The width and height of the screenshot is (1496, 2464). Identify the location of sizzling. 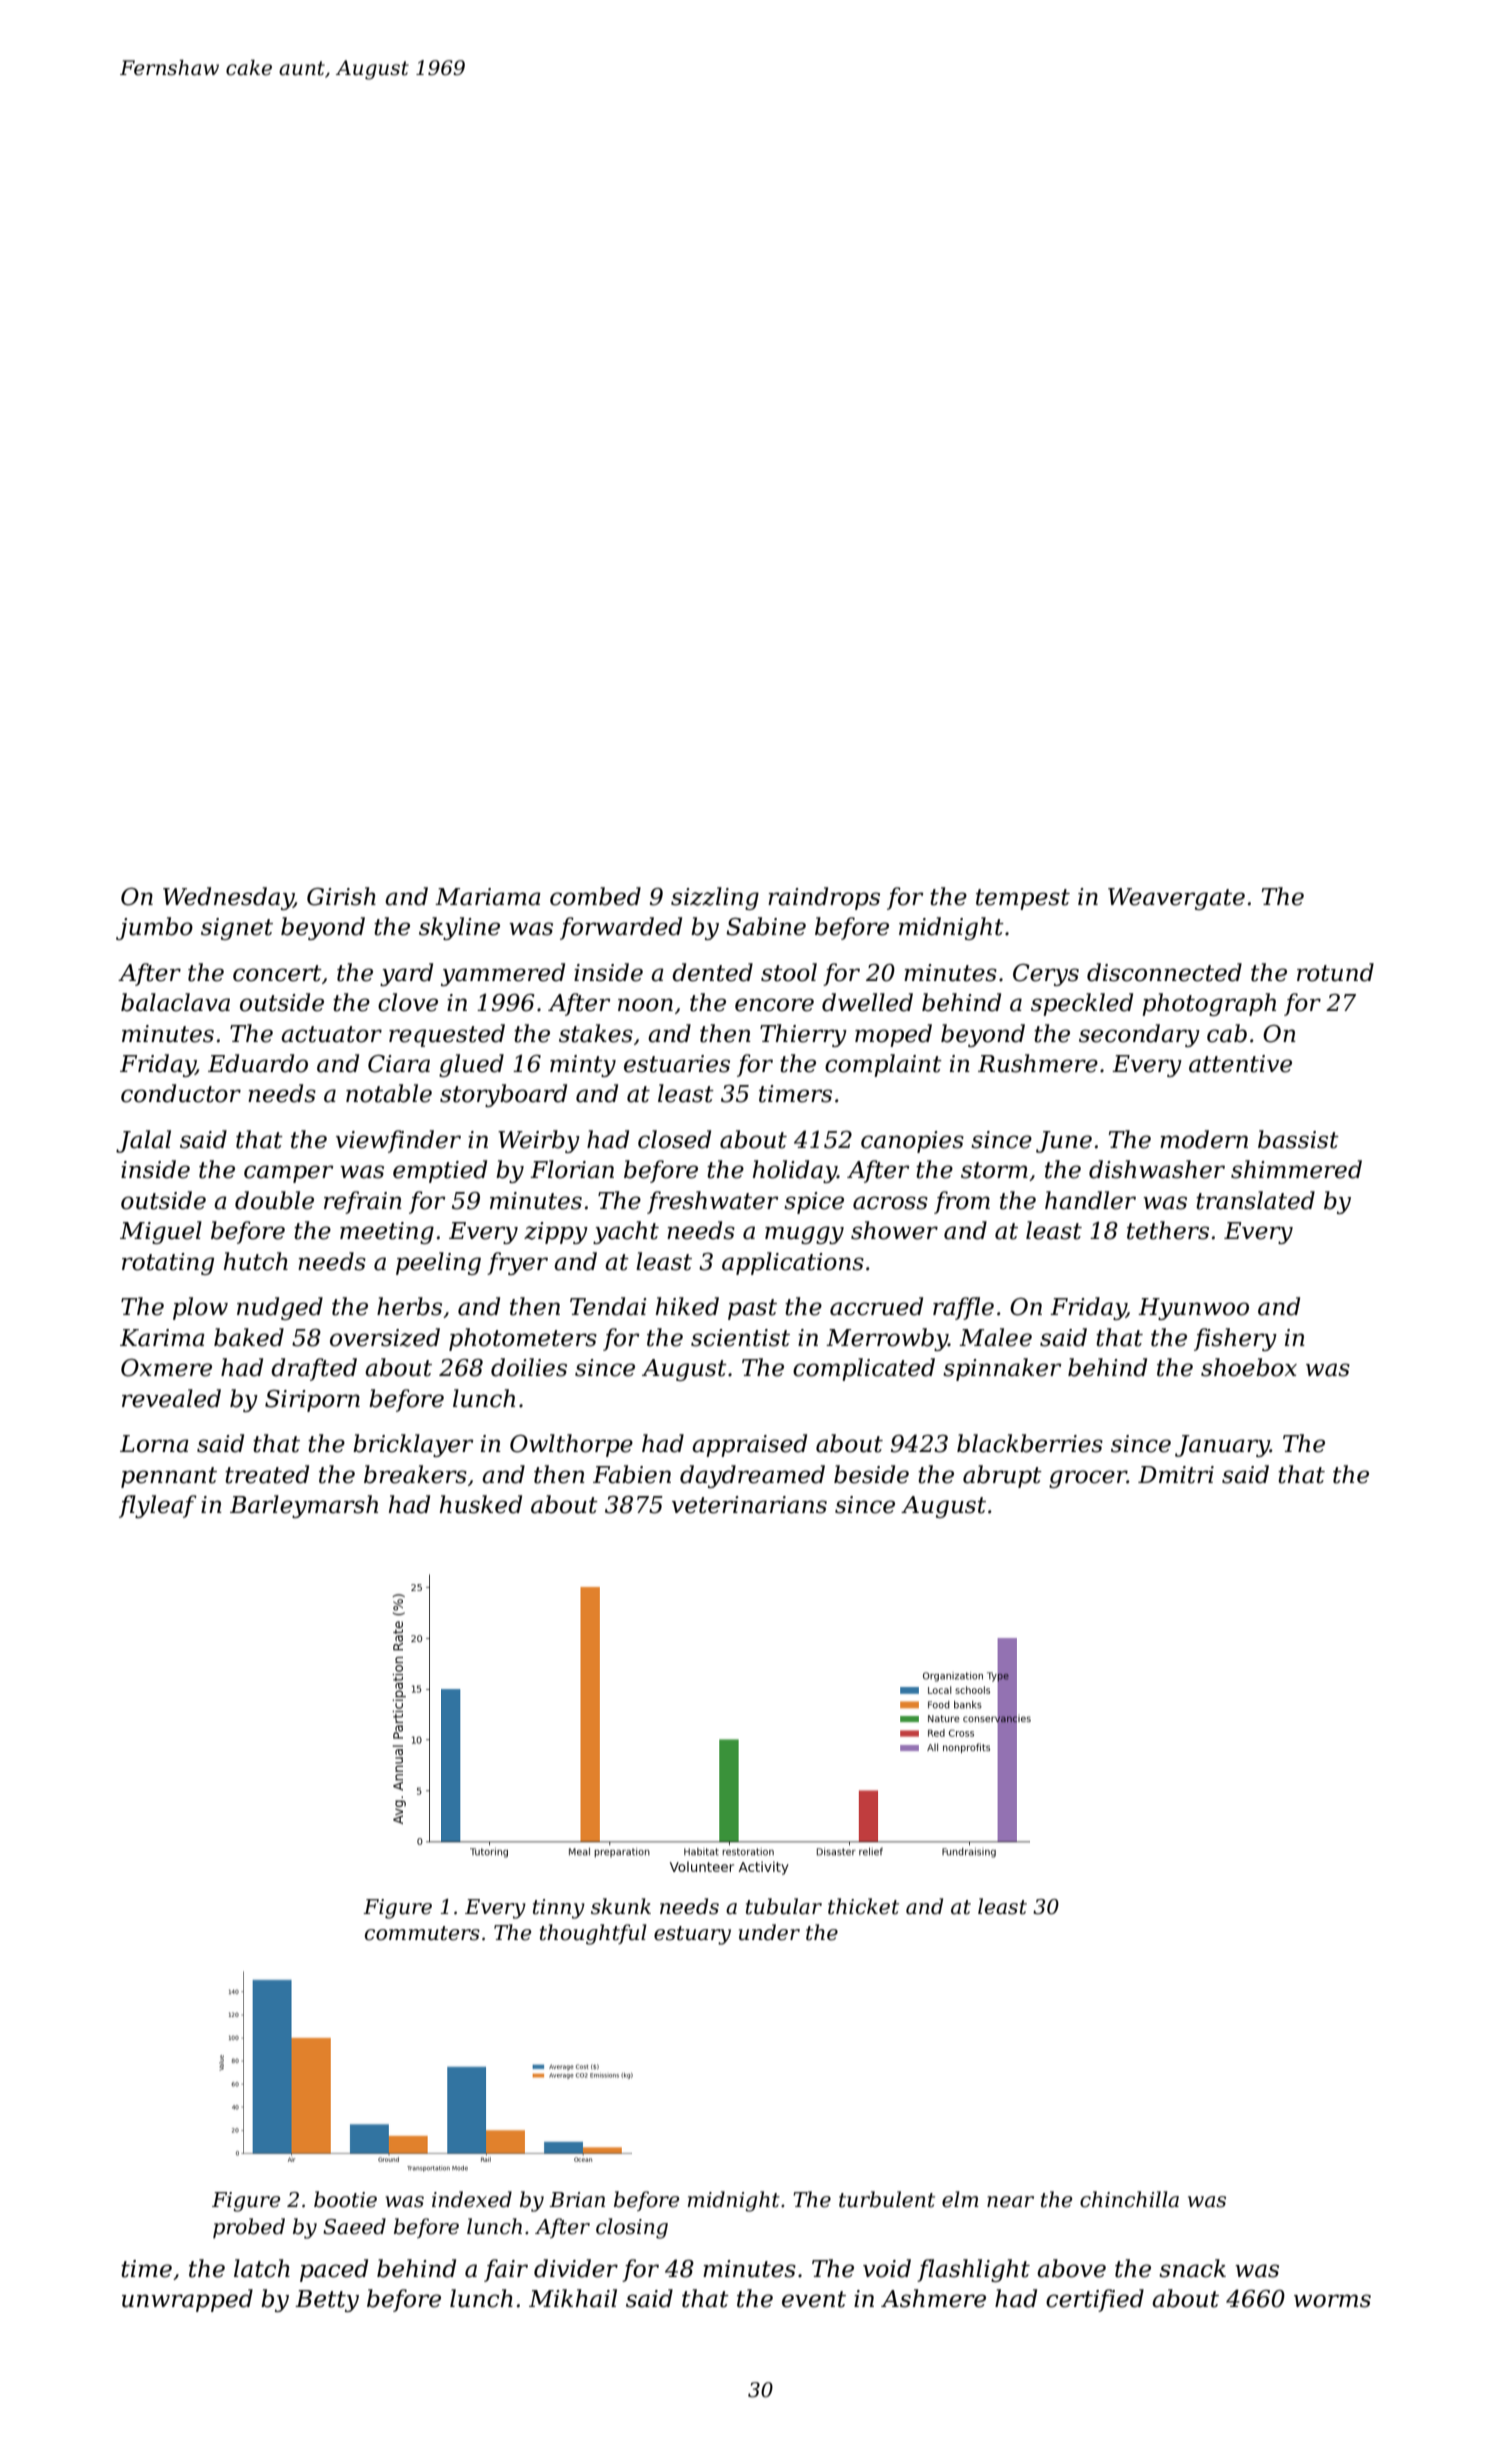
(715, 898).
